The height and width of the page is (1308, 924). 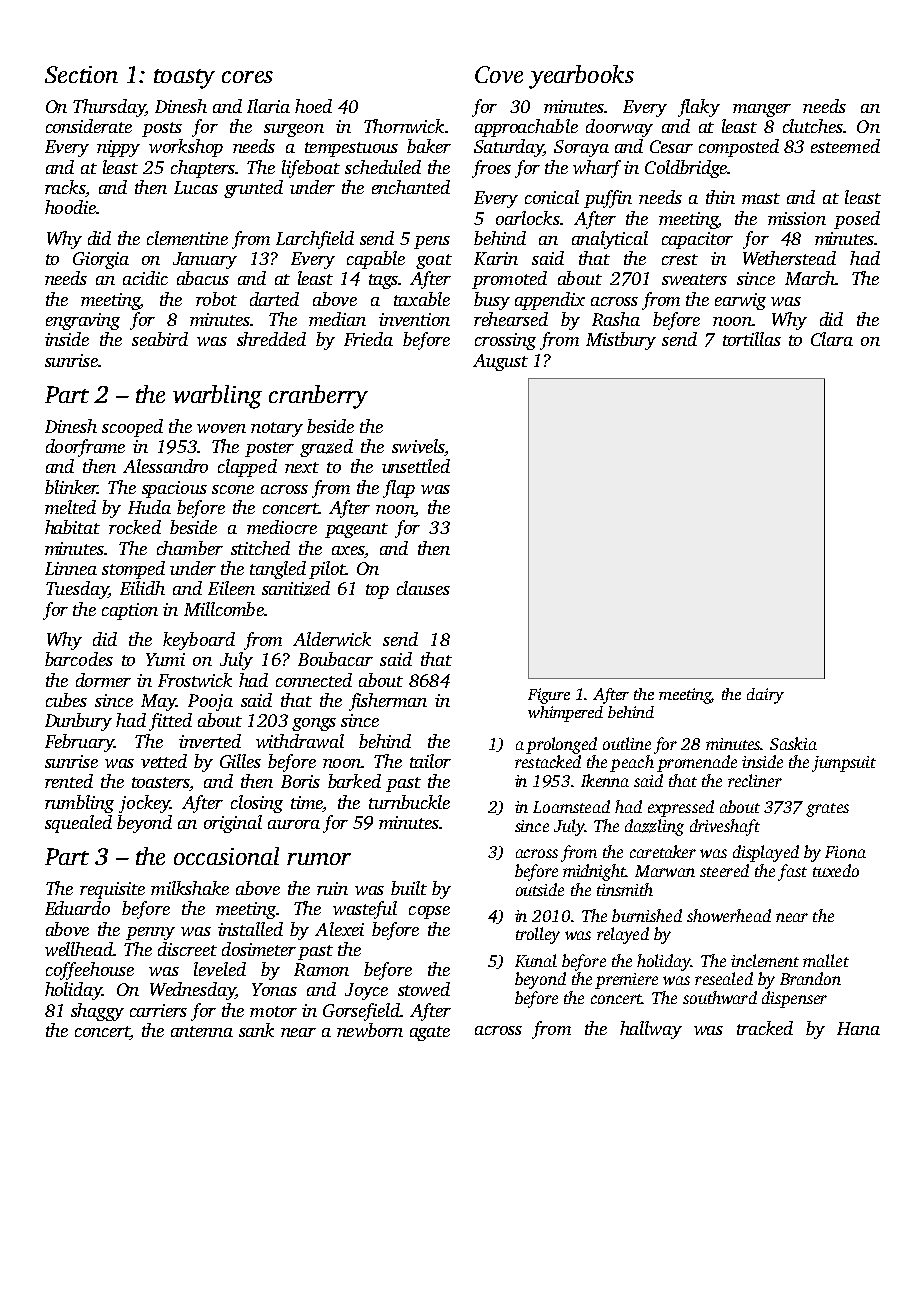 I want to click on occasional, so click(x=226, y=856).
